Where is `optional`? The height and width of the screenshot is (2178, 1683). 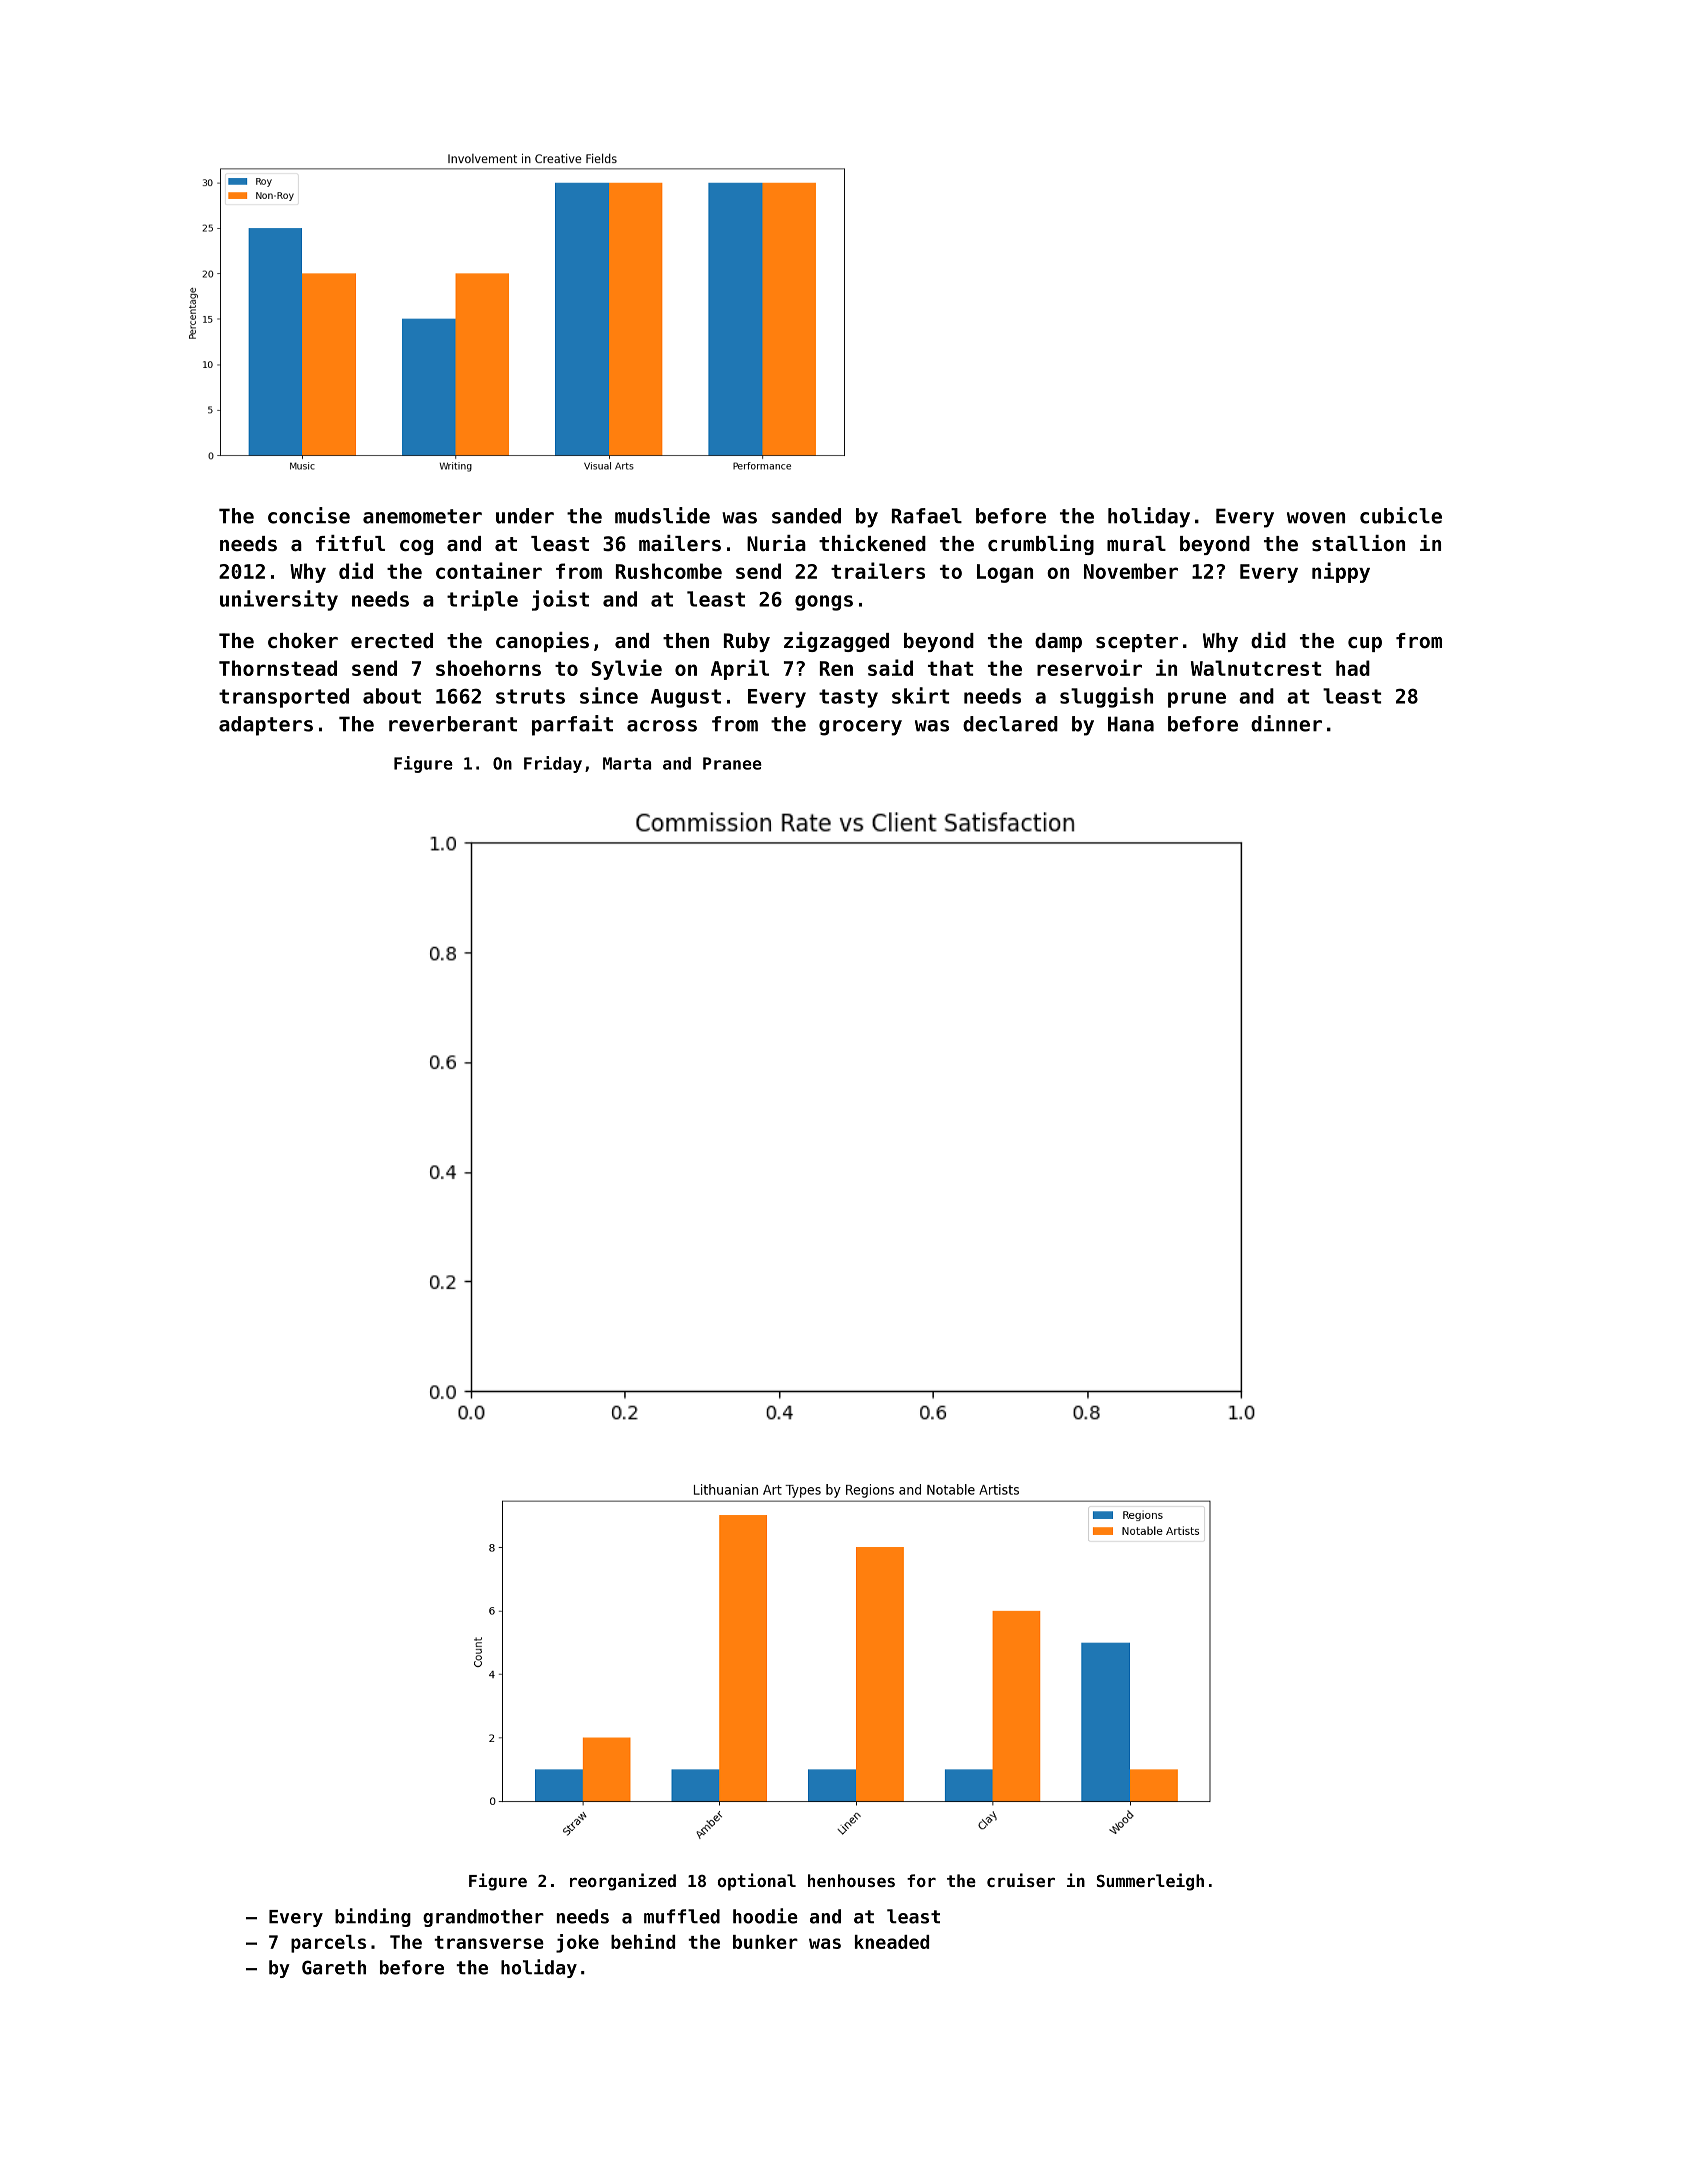 optional is located at coordinates (757, 1882).
